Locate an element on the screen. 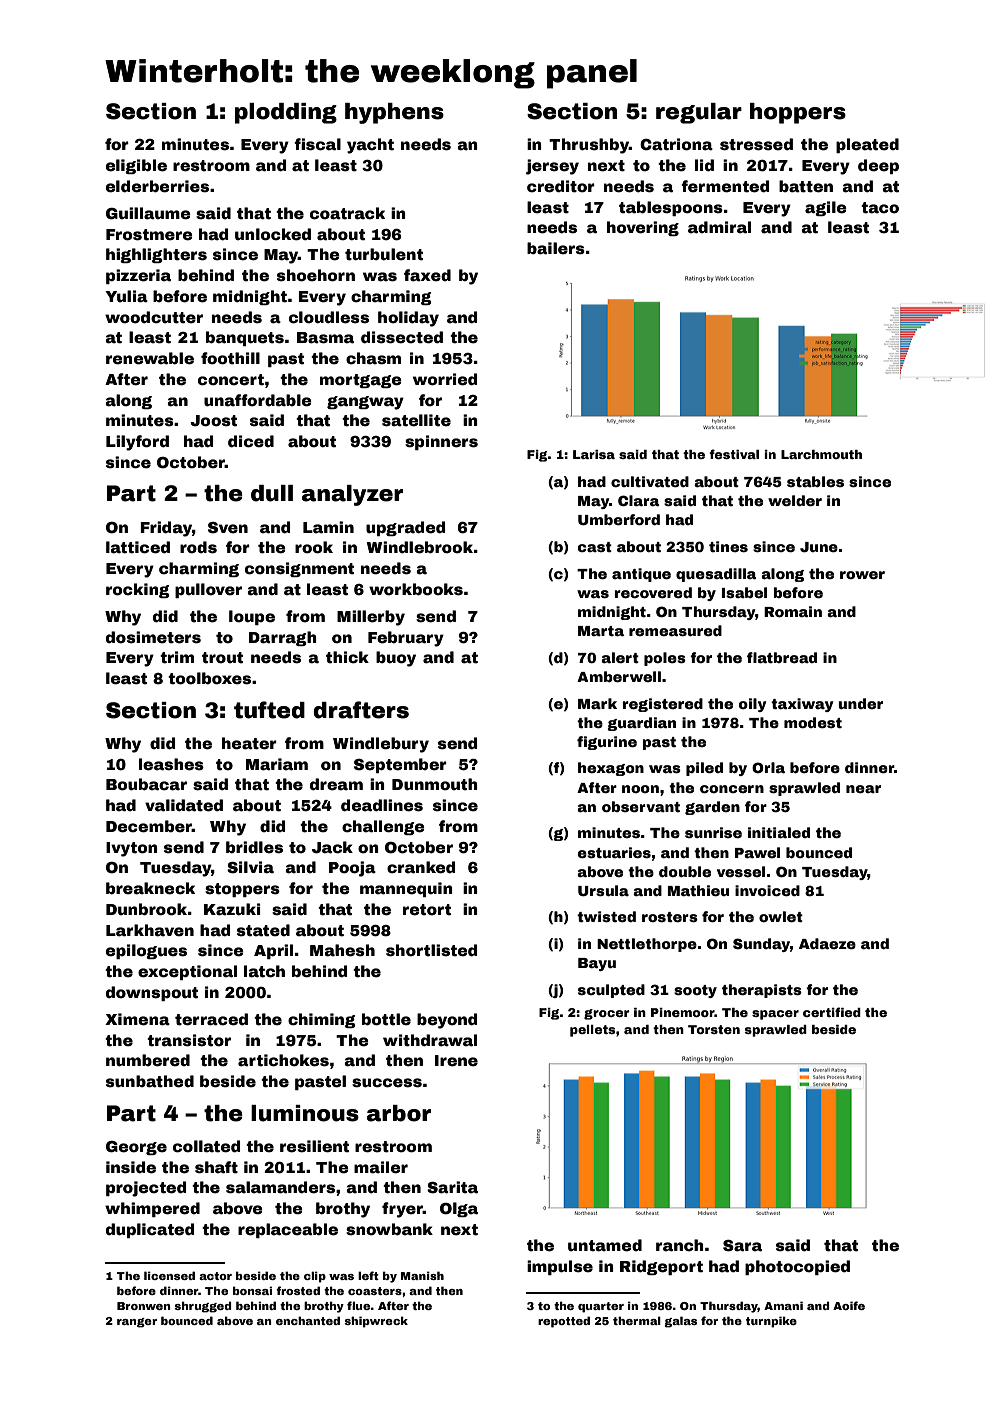 This screenshot has height=1427, width=1005. sunbathed is located at coordinates (150, 1081).
